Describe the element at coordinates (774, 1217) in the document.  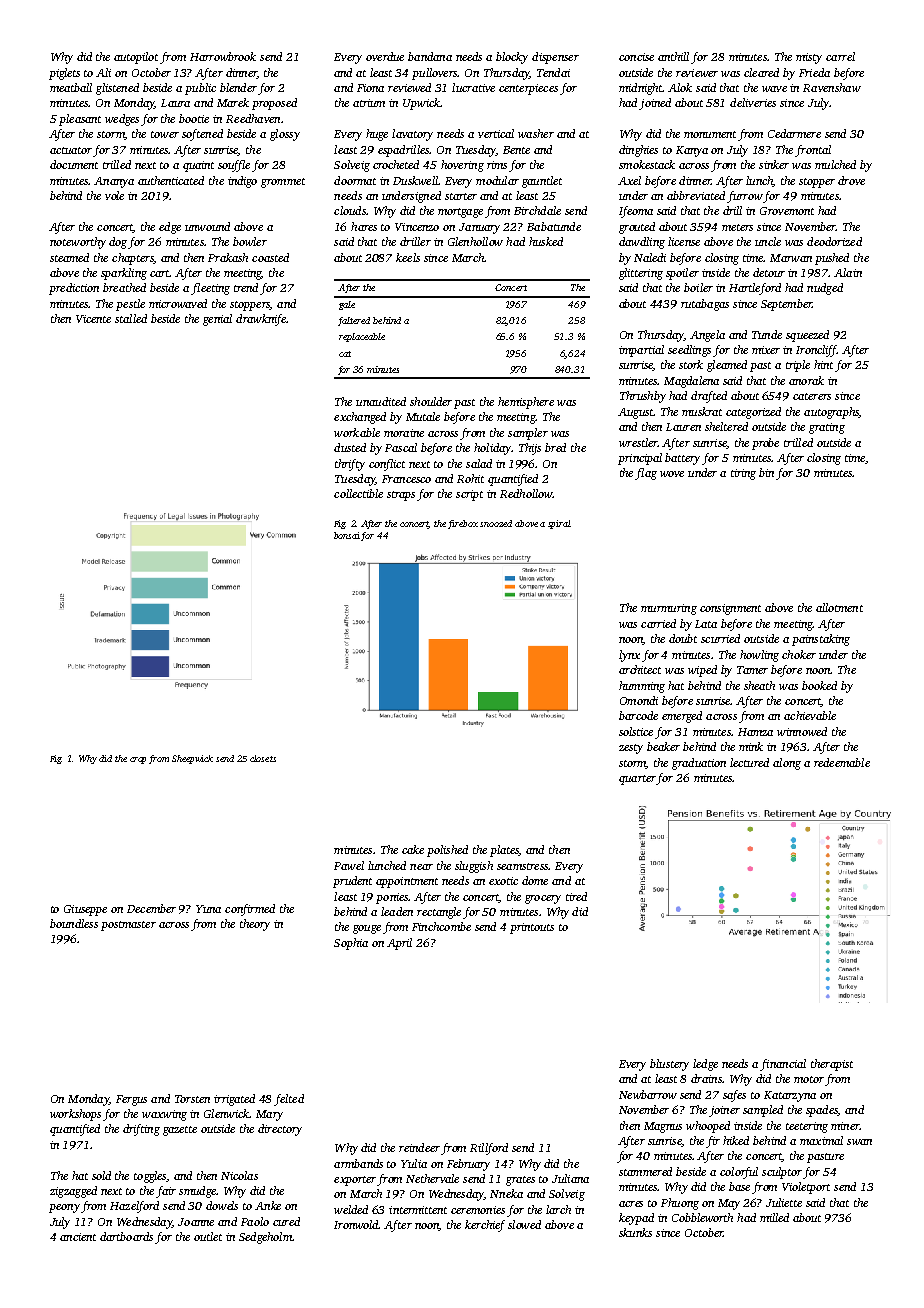
I see `milled` at that location.
